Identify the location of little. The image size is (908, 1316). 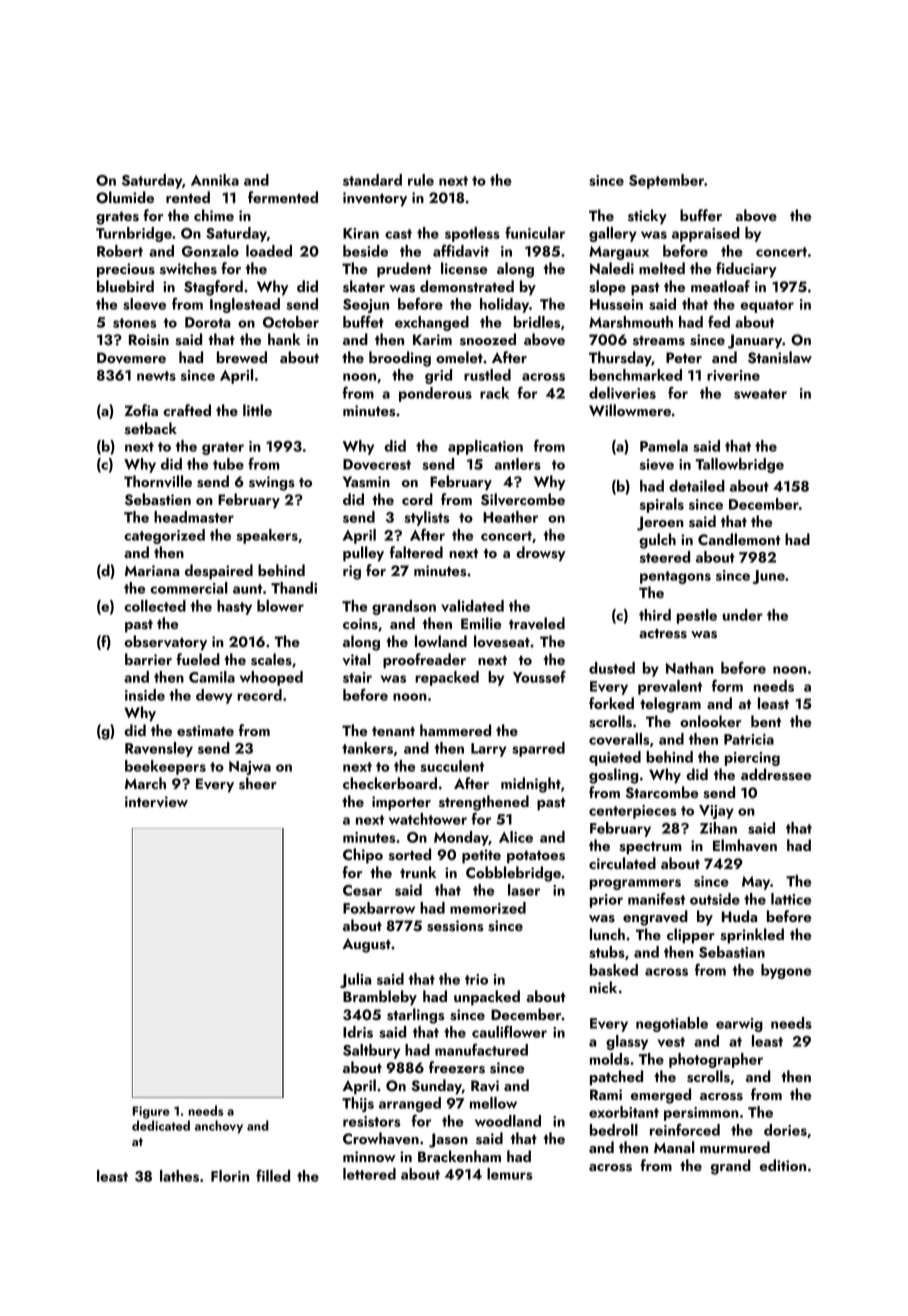
(257, 410).
